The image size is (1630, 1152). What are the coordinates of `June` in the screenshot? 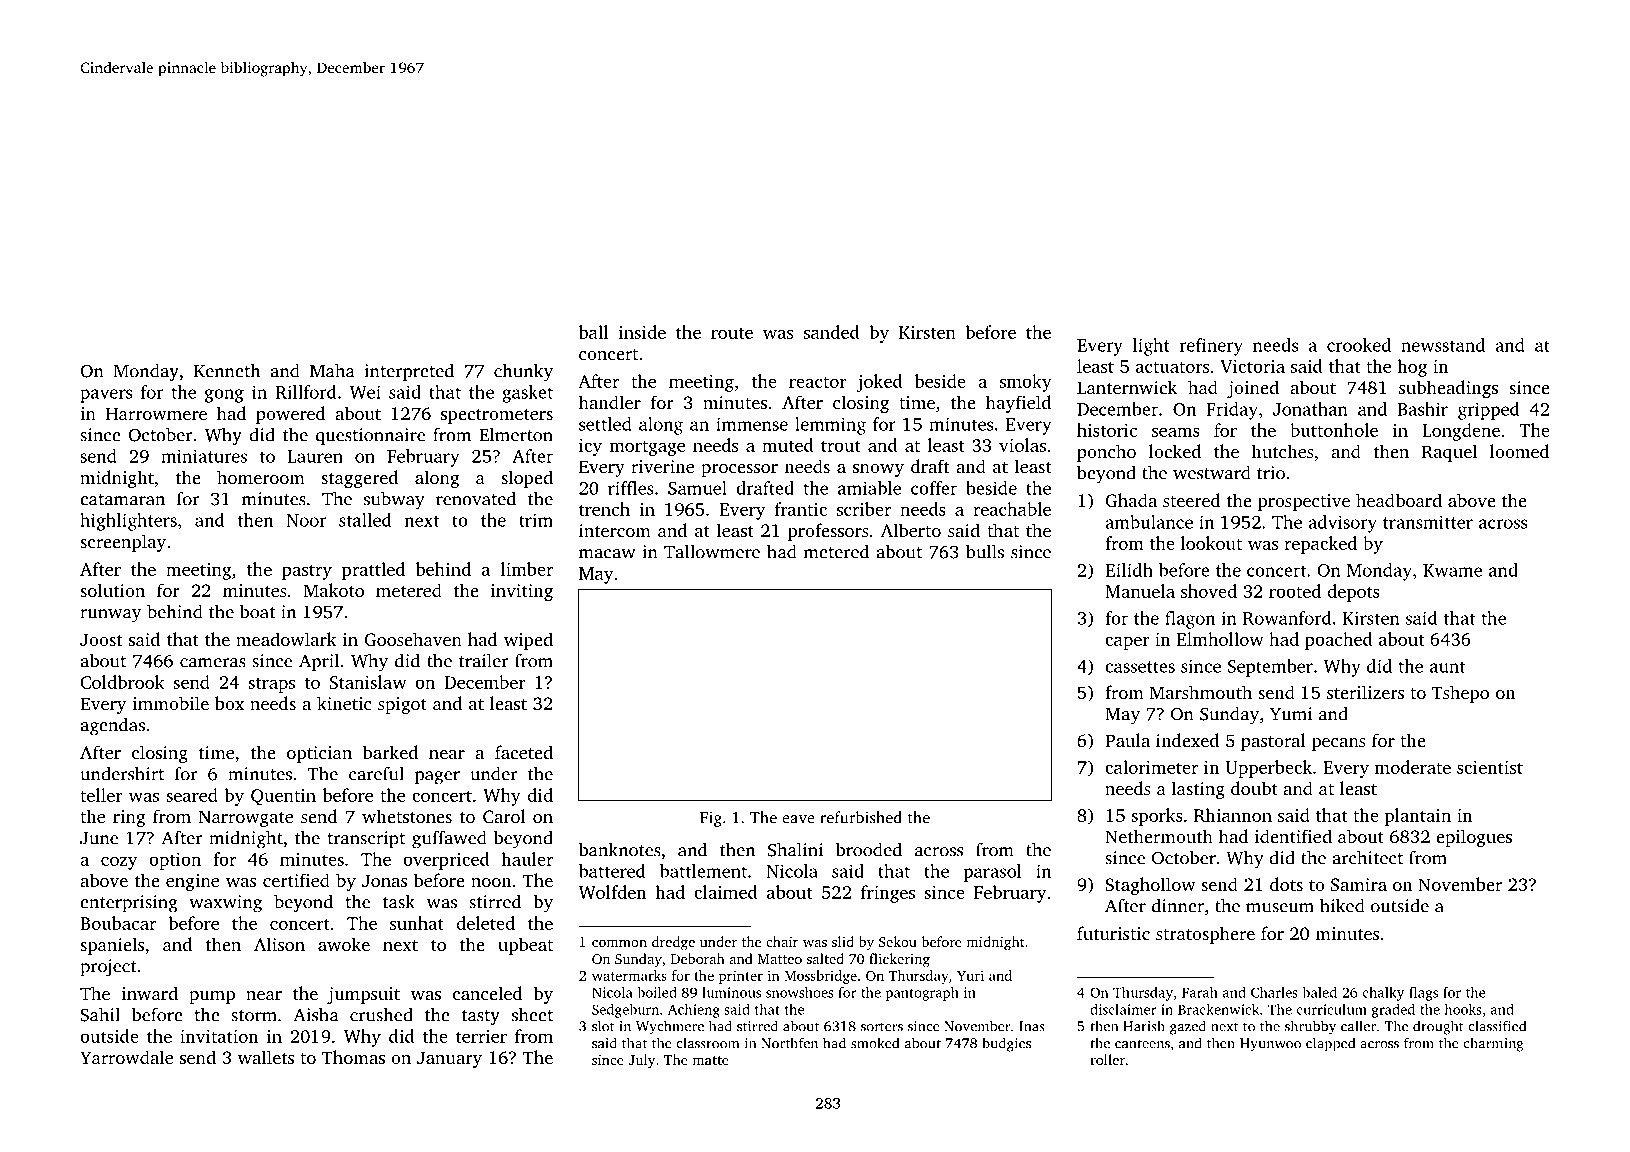 It's located at (99, 838).
